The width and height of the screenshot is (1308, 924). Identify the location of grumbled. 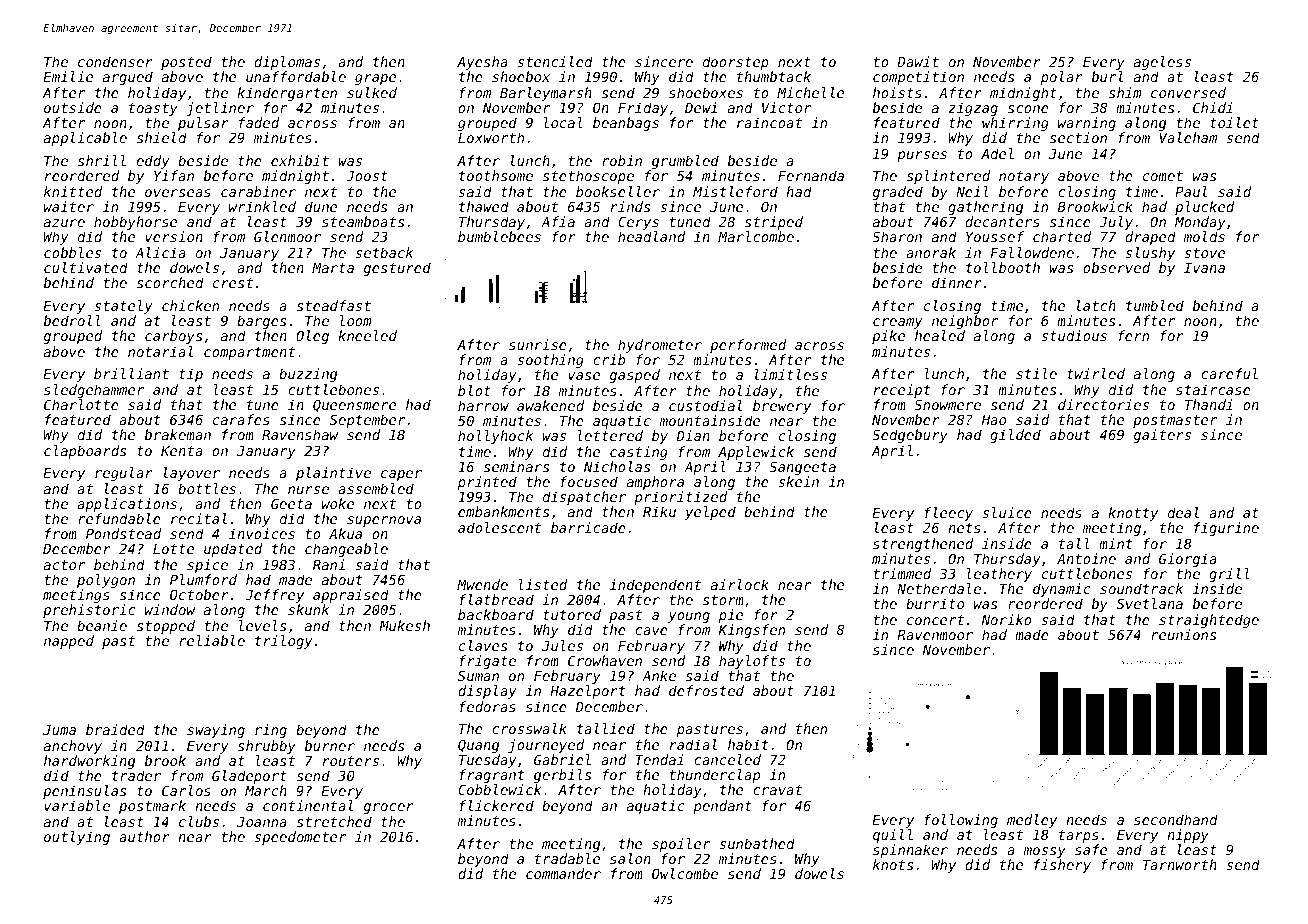
(685, 162).
